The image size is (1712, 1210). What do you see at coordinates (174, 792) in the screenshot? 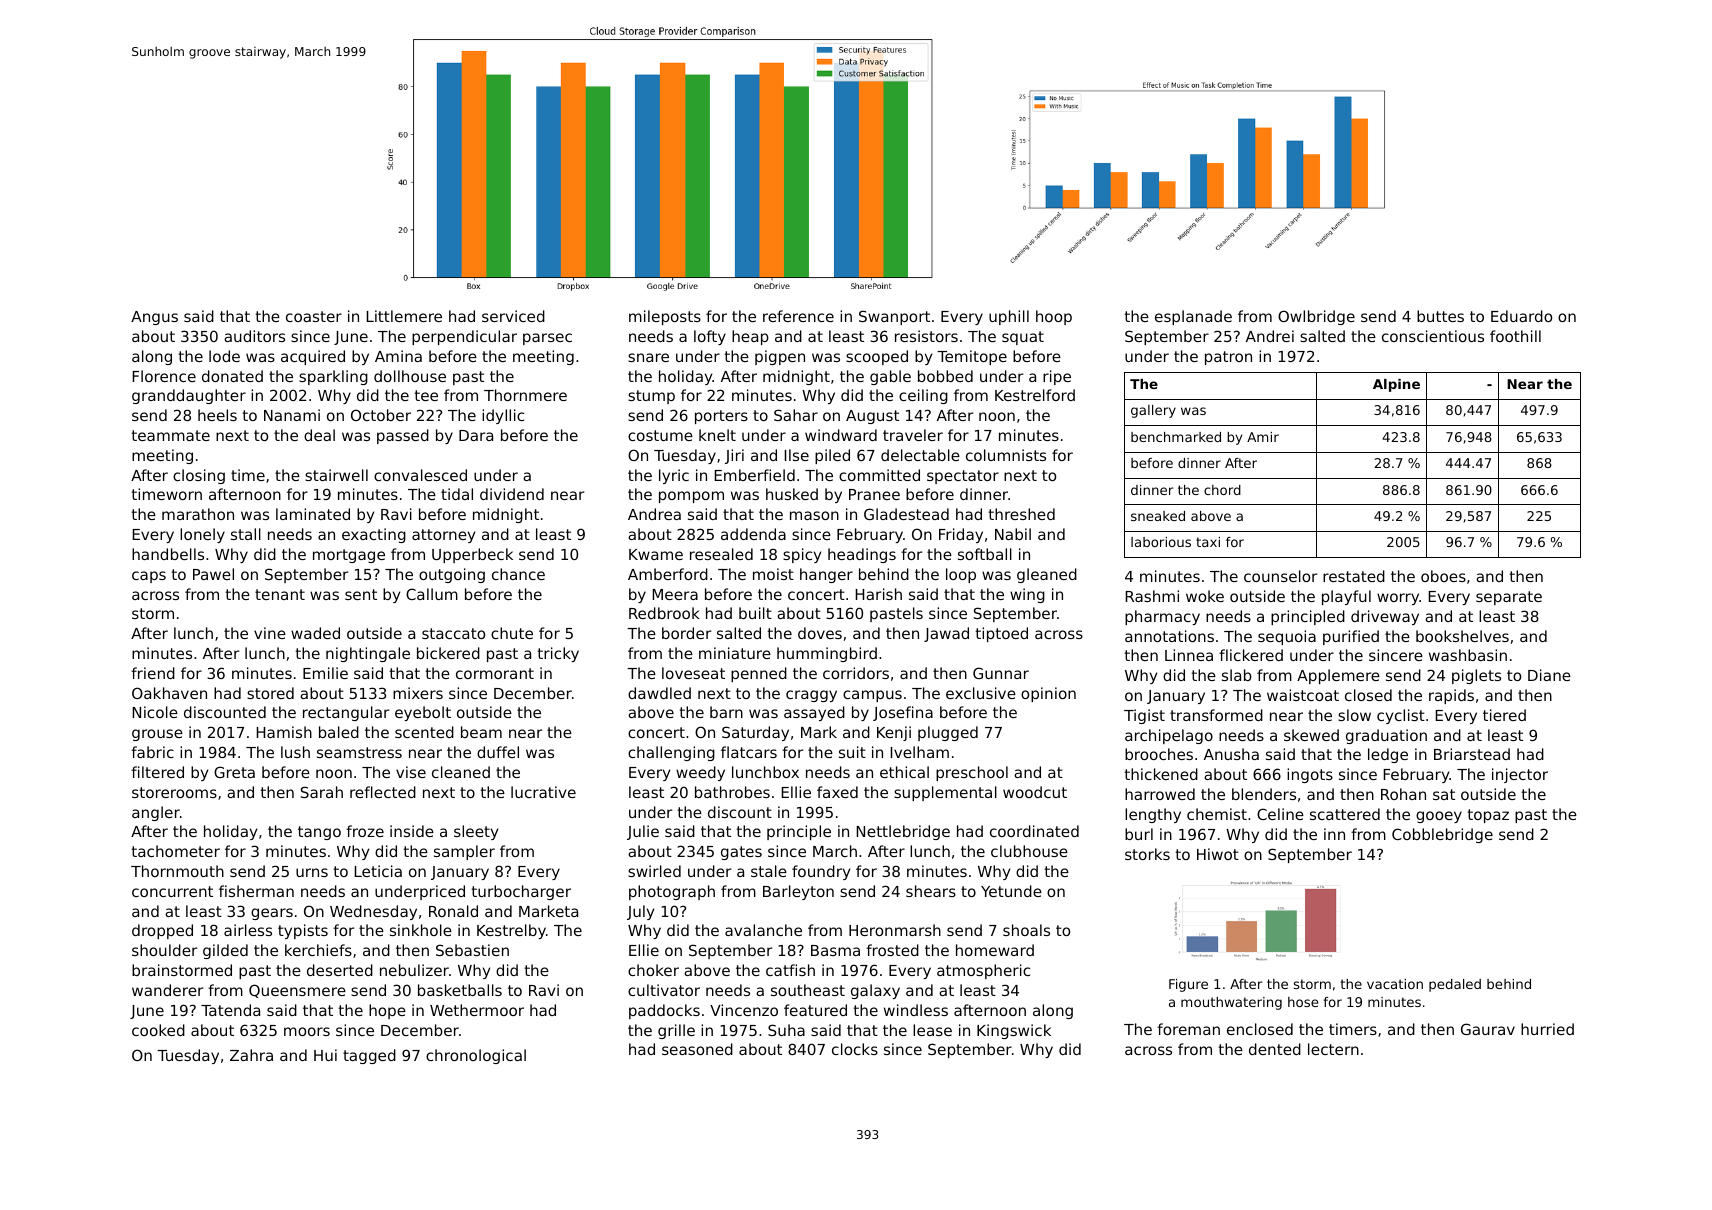
I see `storerooms` at bounding box center [174, 792].
